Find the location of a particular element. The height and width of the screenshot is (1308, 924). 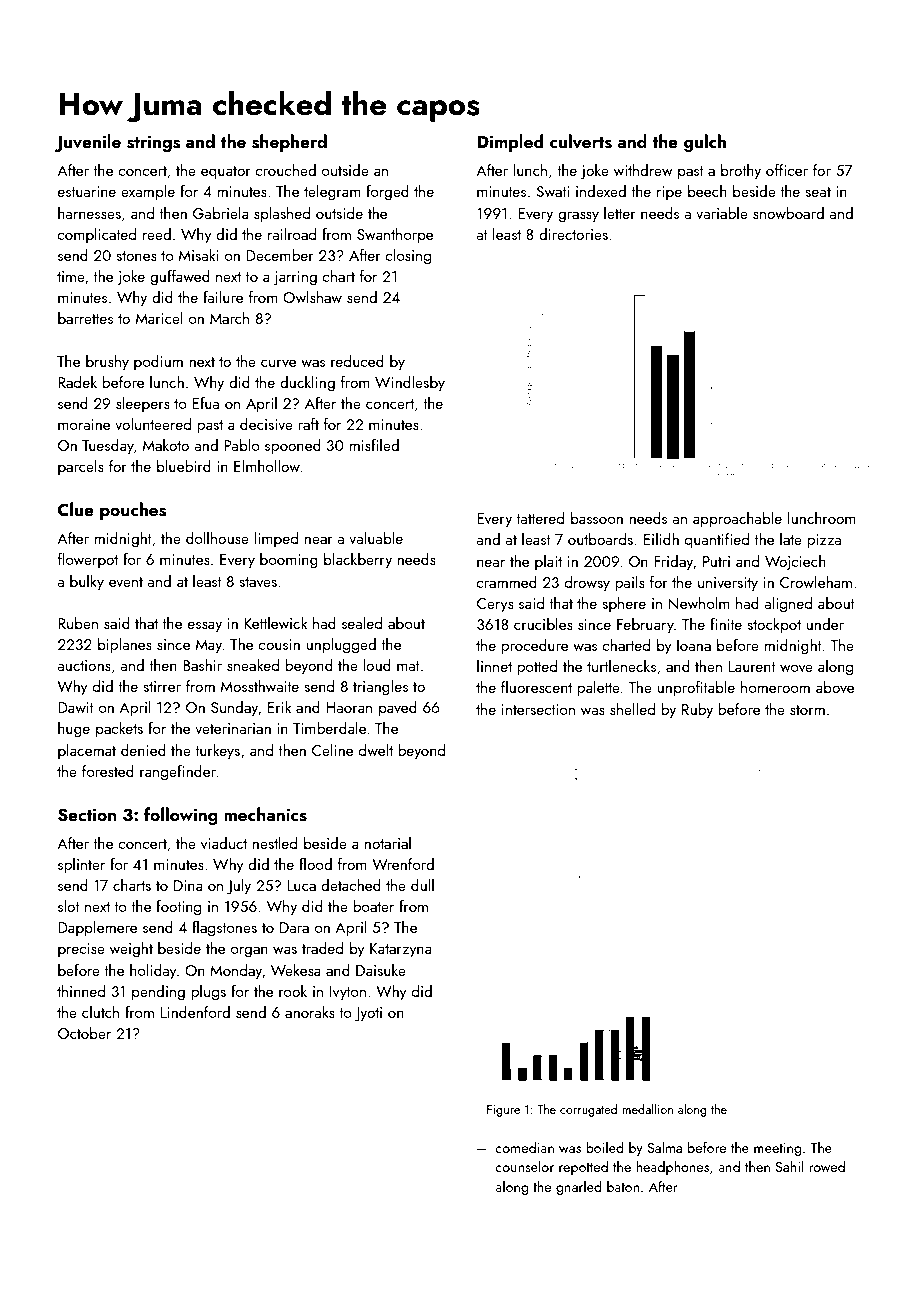

approachable is located at coordinates (737, 519).
